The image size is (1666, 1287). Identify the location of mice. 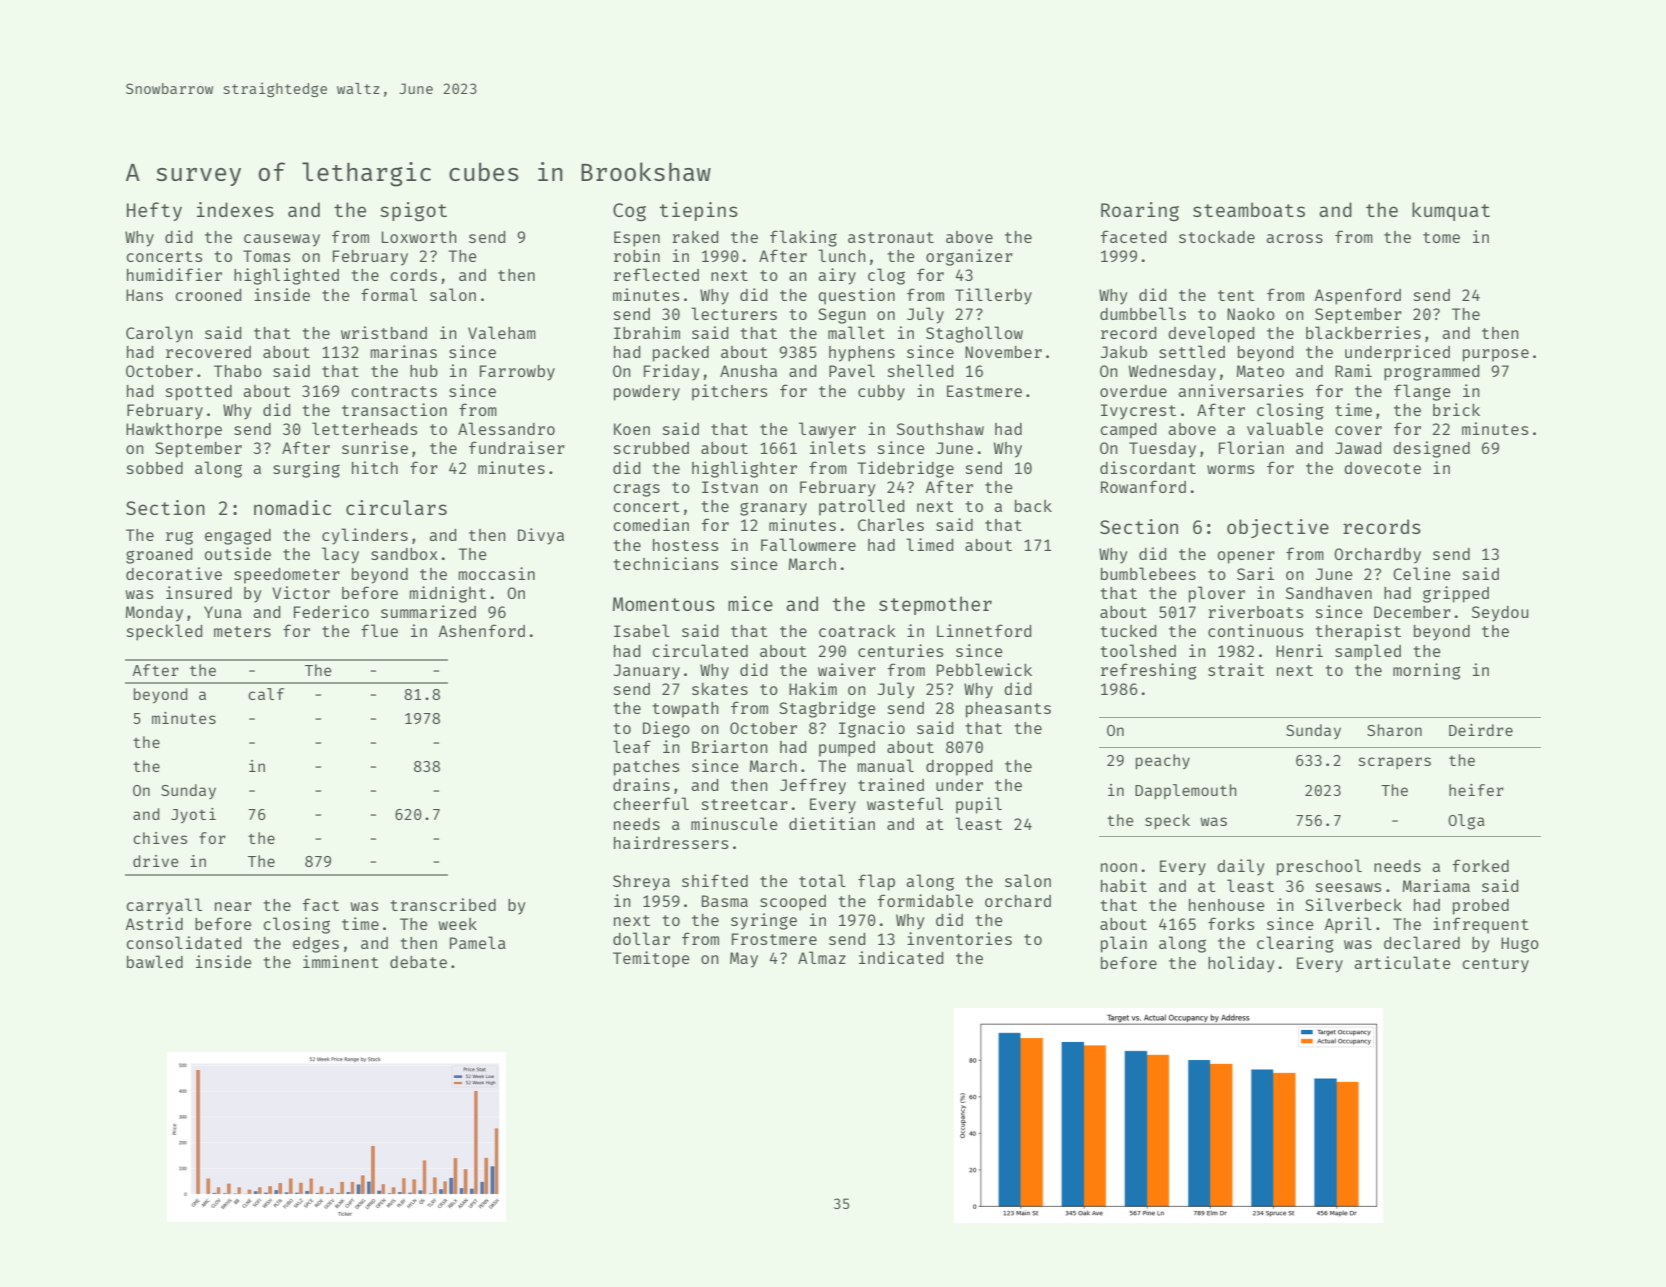
(750, 603).
